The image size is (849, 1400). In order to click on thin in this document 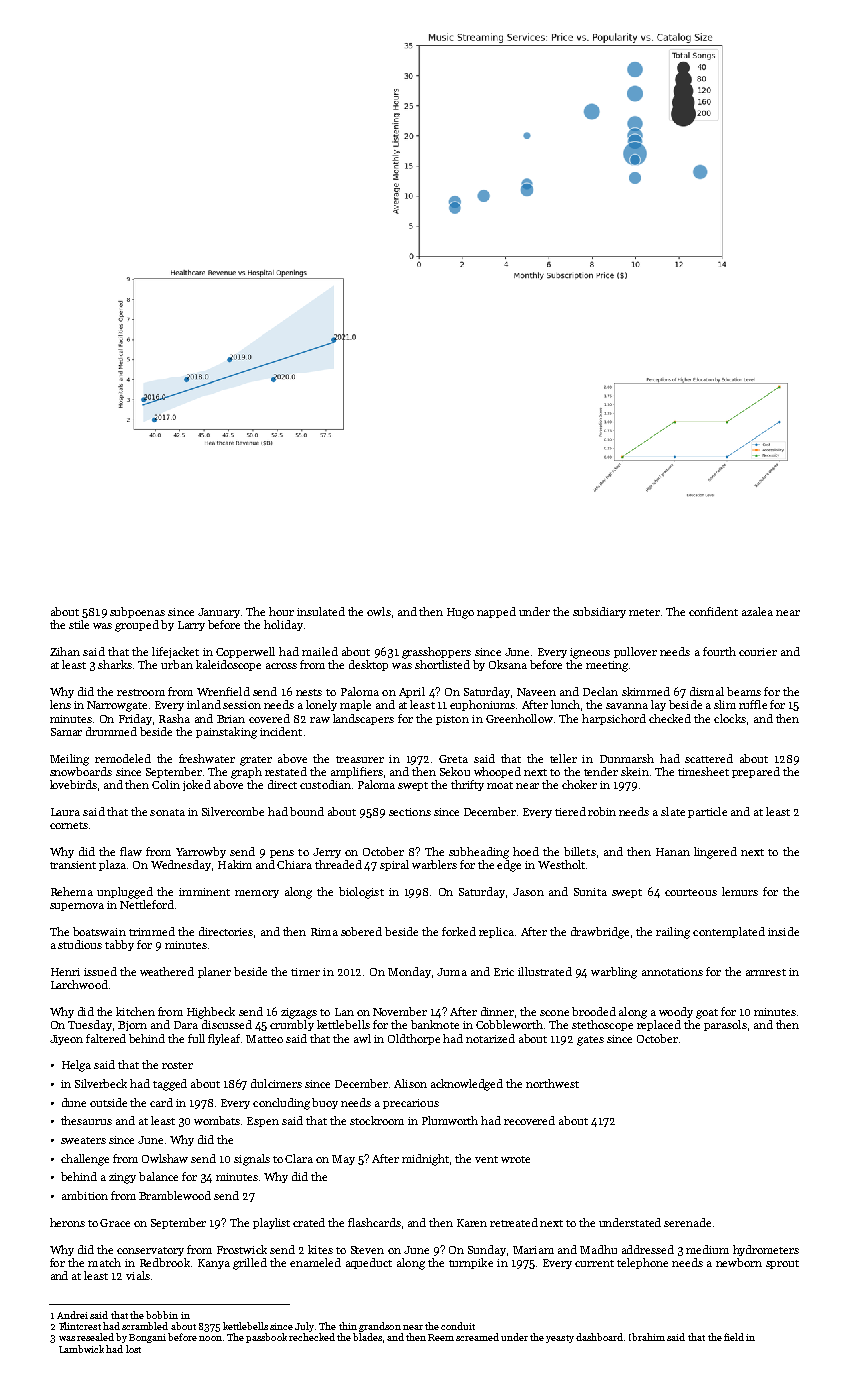, I will do `click(348, 1326)`.
